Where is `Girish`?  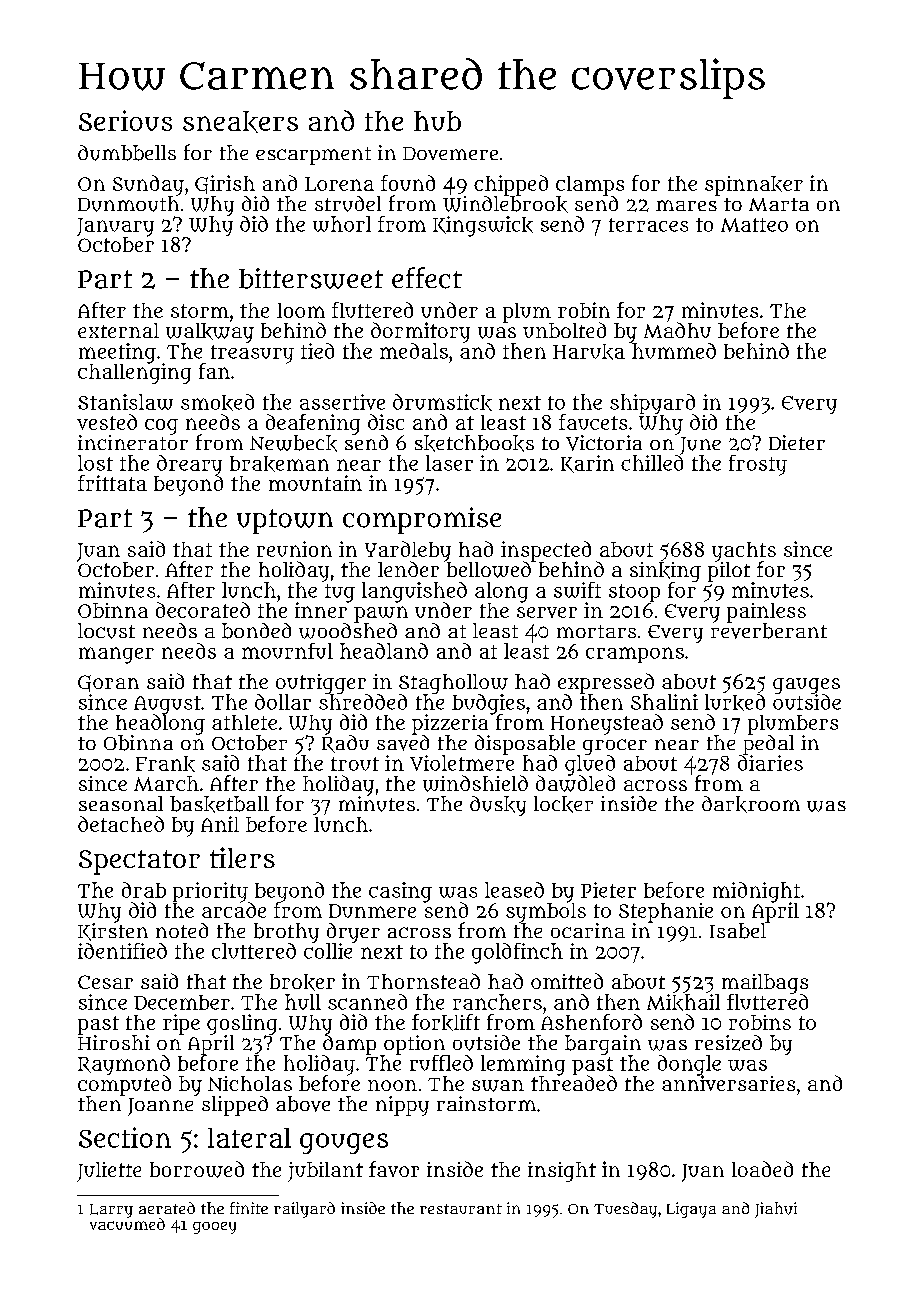 Girish is located at coordinates (225, 184).
